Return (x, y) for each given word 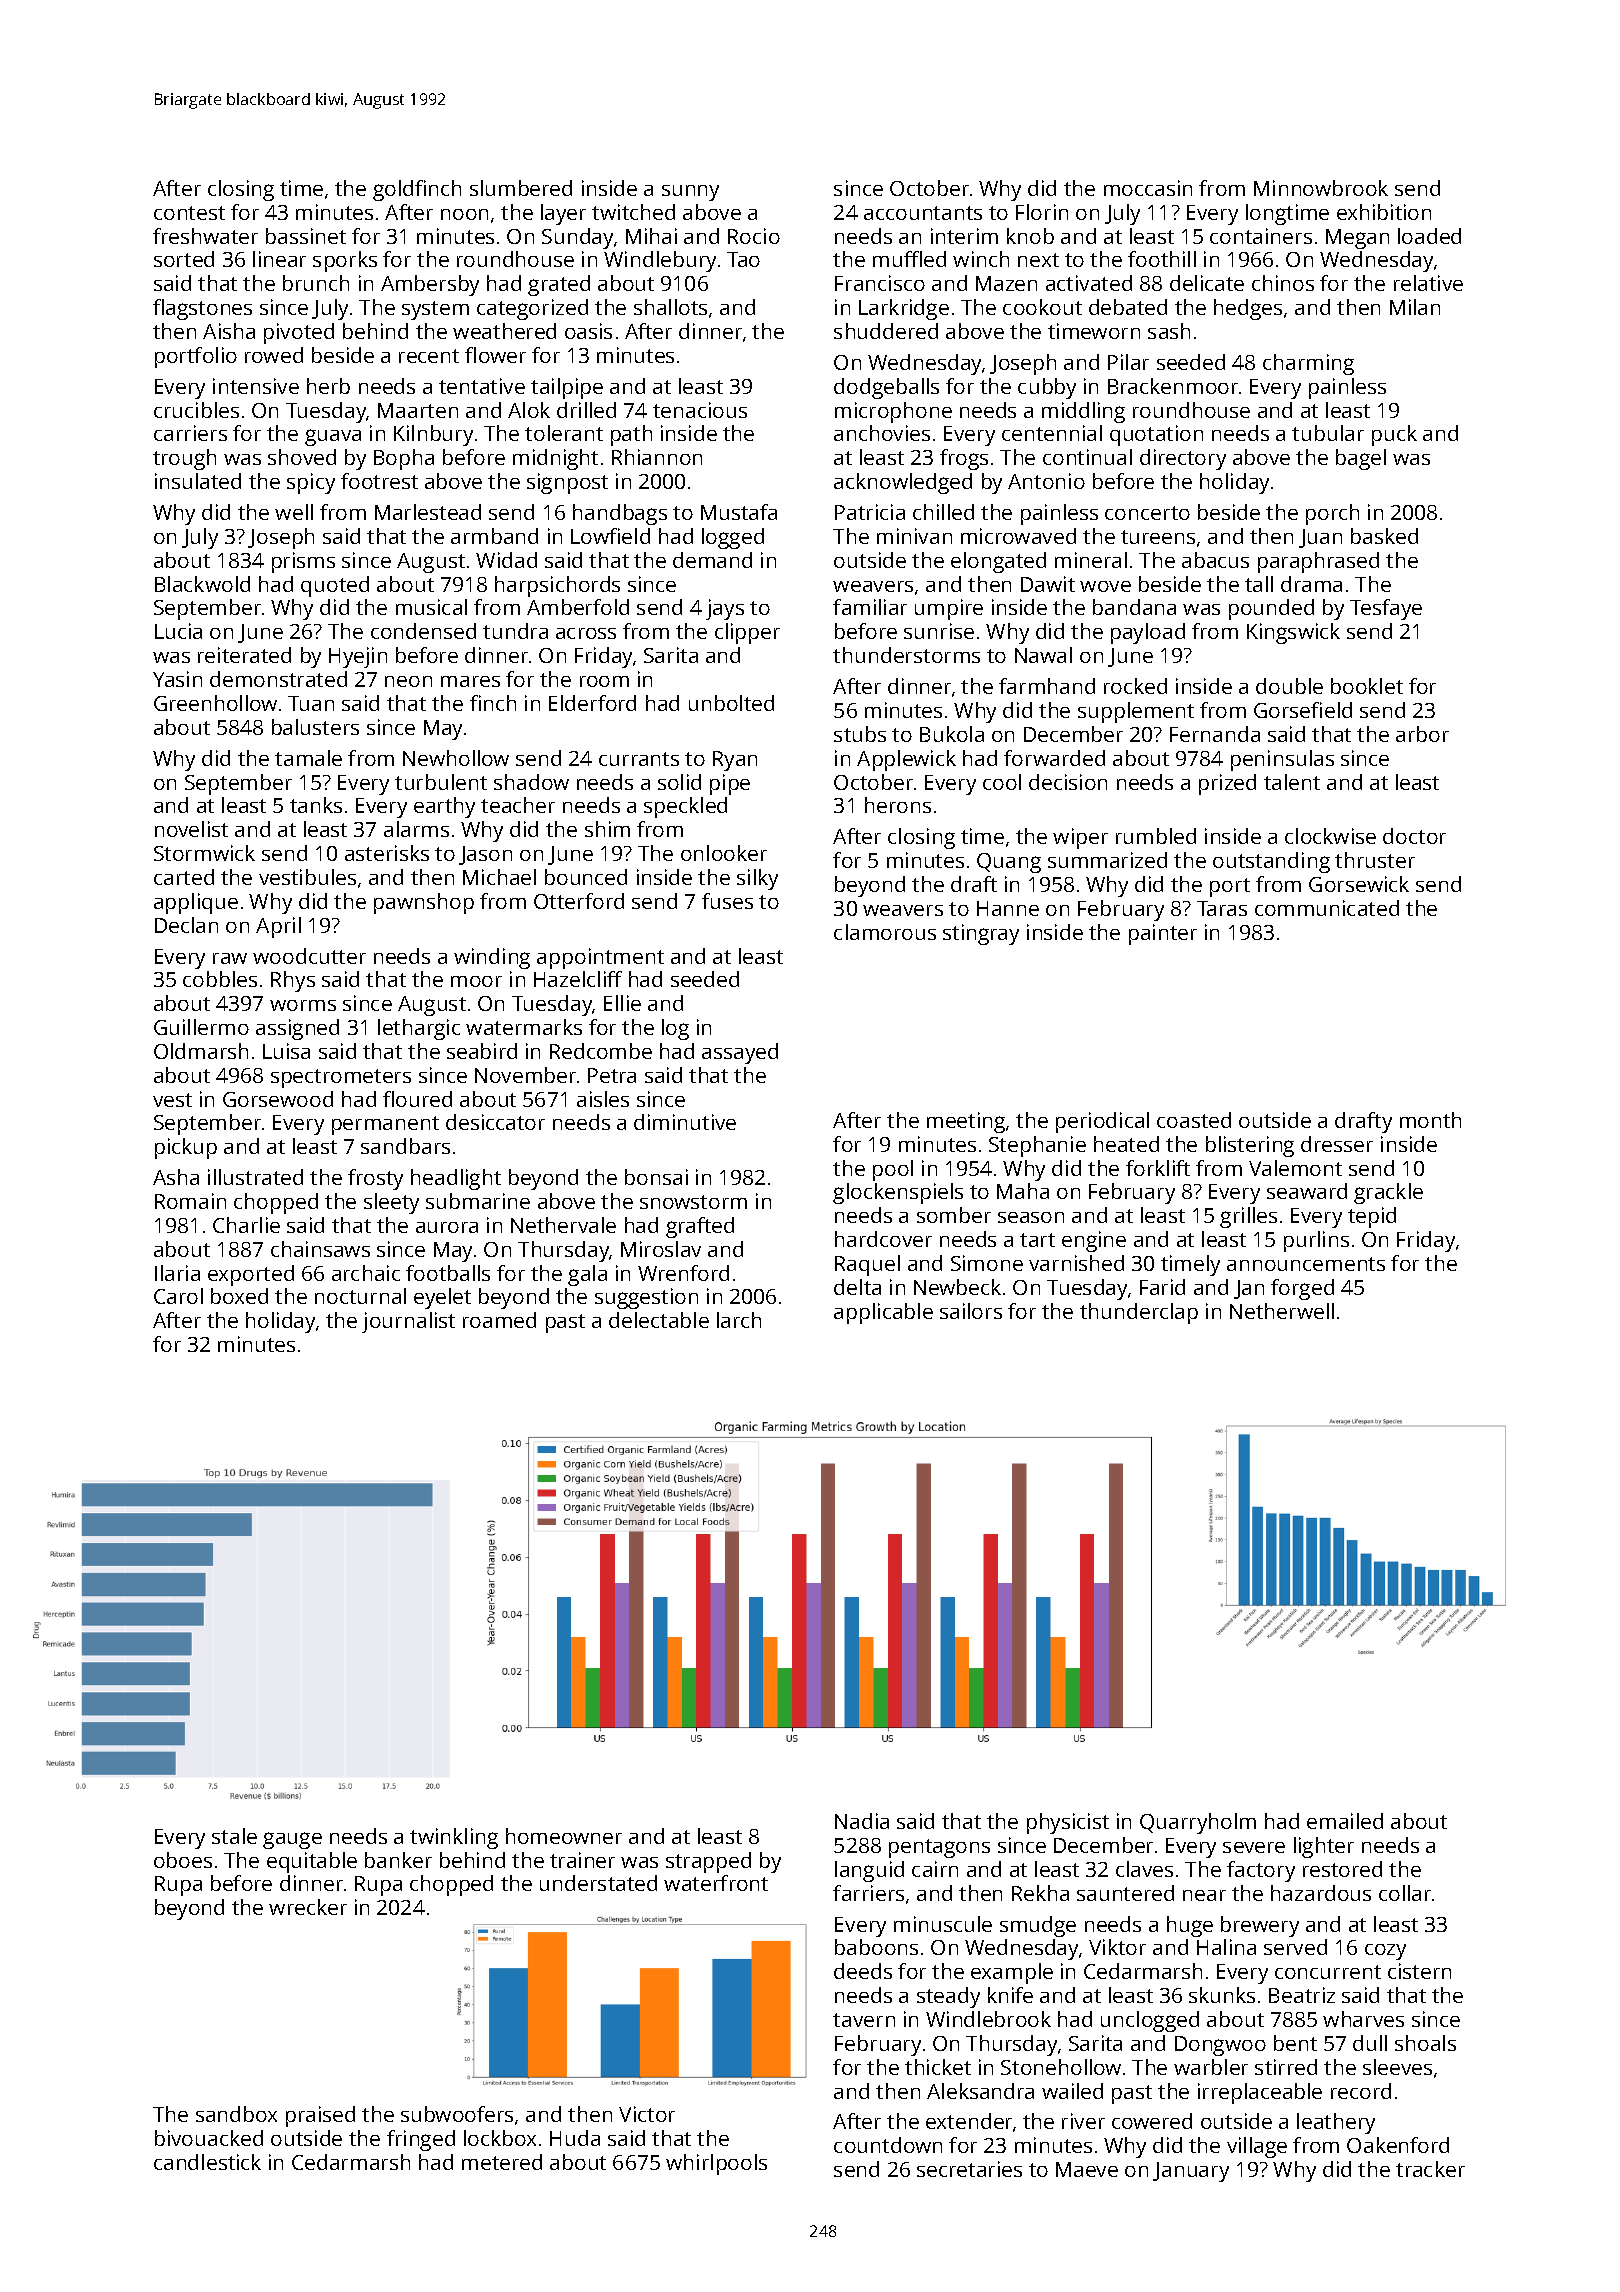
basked (1384, 536)
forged (1302, 1289)
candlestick (207, 2162)
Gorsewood (278, 1099)
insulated (198, 481)
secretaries (969, 2169)
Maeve (1087, 2169)
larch (739, 1320)
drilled (586, 410)
